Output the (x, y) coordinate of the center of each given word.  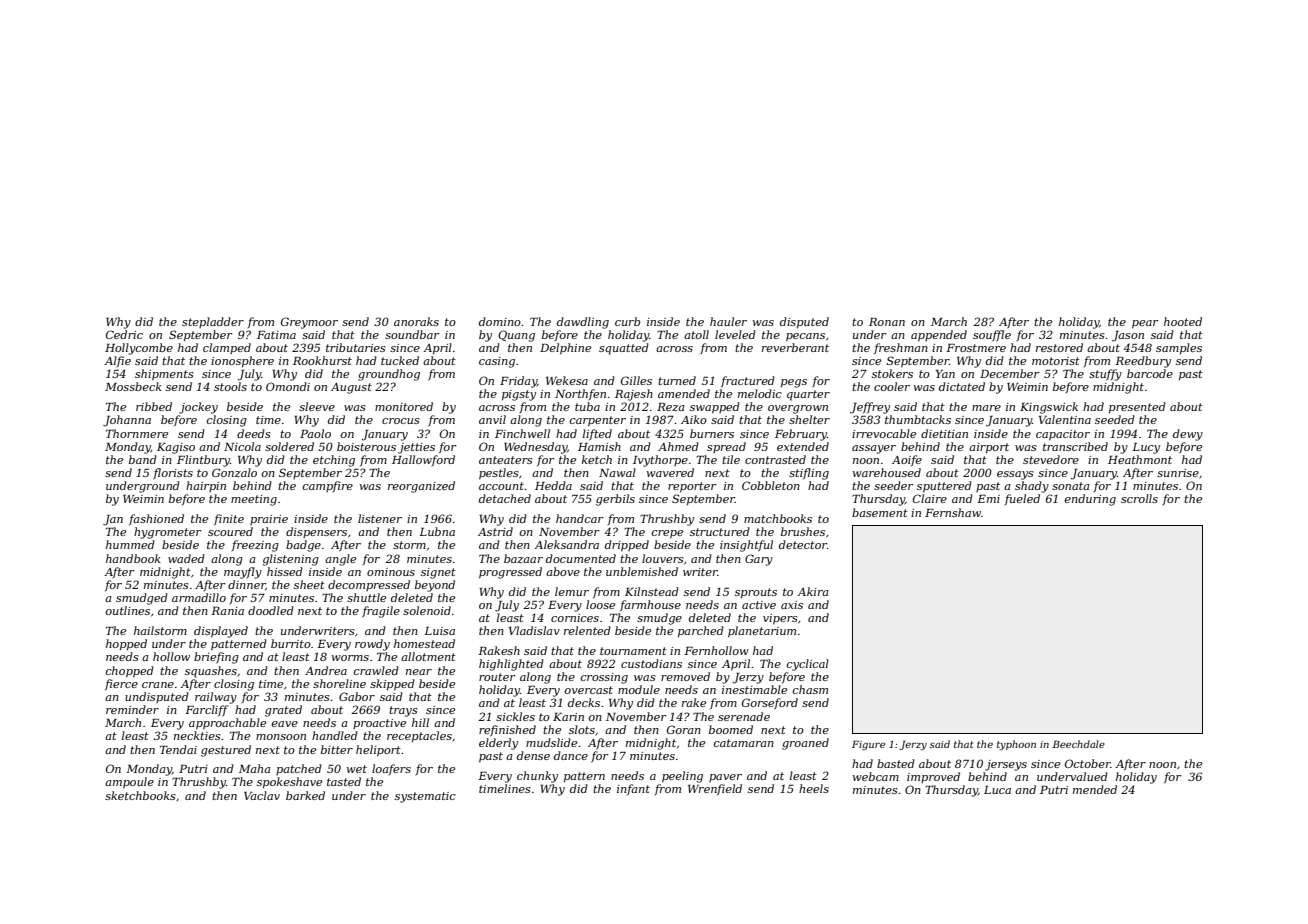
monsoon (281, 737)
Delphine (565, 349)
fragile (381, 612)
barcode (1150, 373)
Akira (813, 591)
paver (725, 778)
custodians (651, 663)
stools (230, 386)
